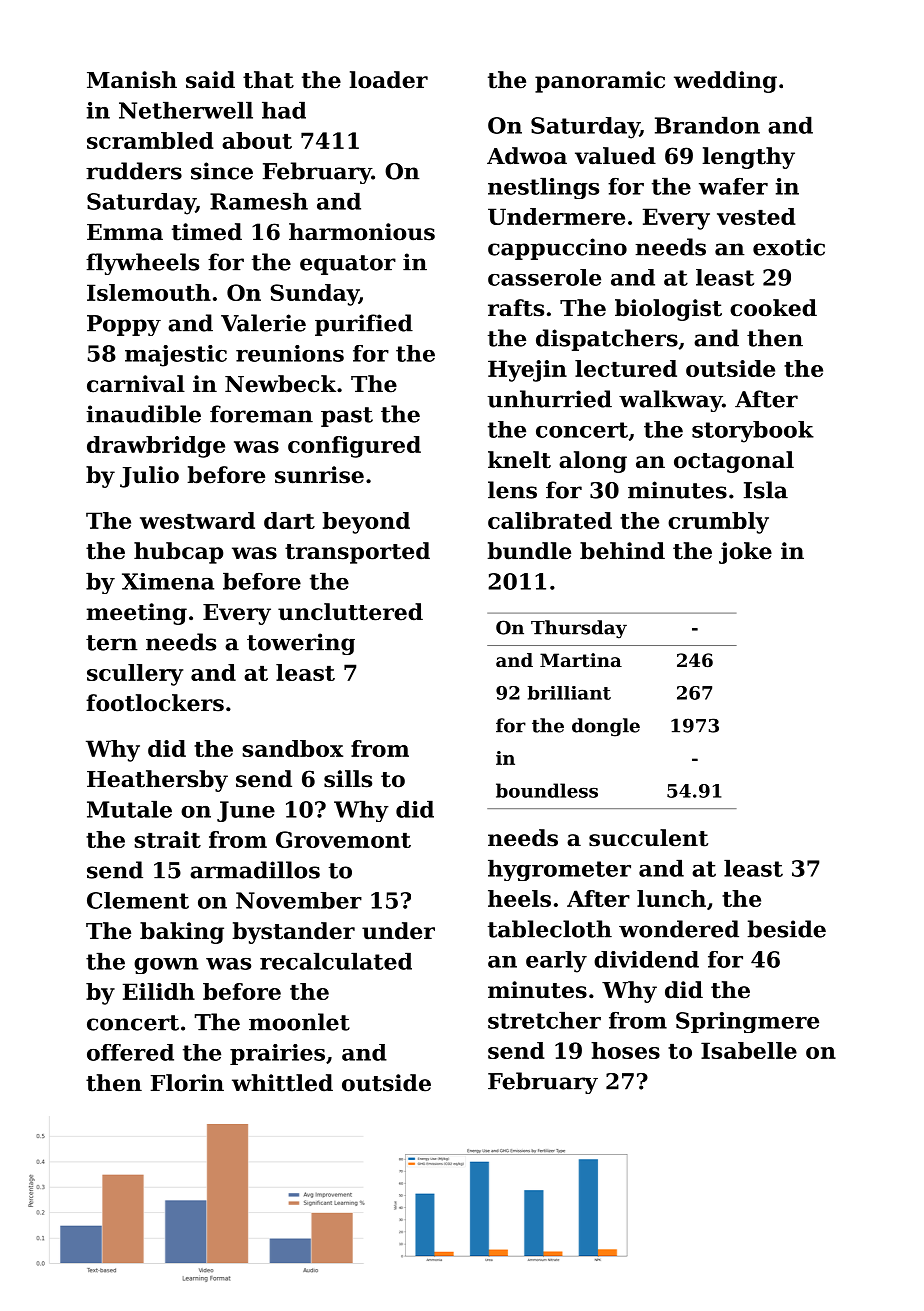 This screenshot has height=1311, width=924. I want to click on sandbox, so click(292, 748).
